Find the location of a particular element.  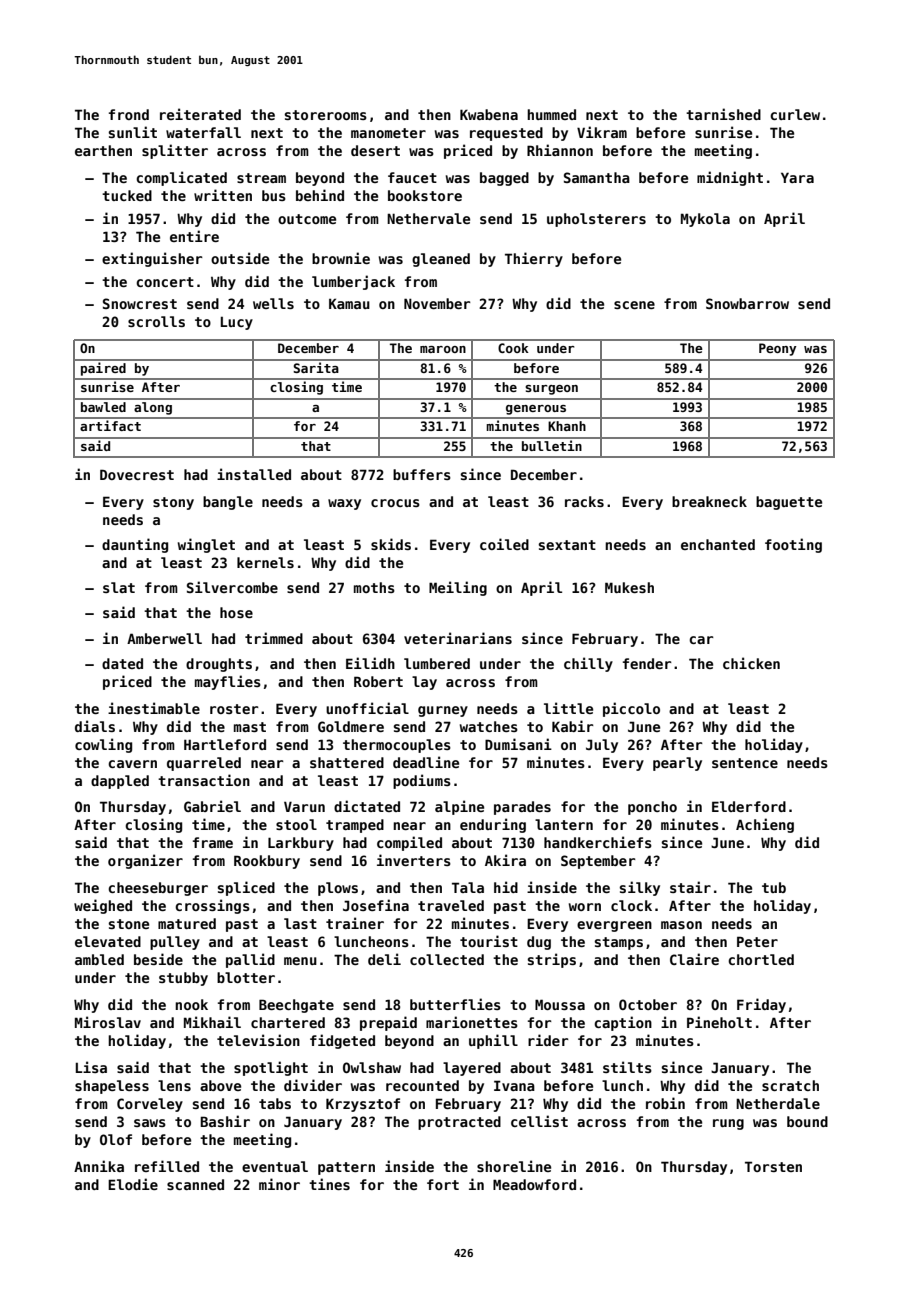

Olof is located at coordinates (116, 1139).
